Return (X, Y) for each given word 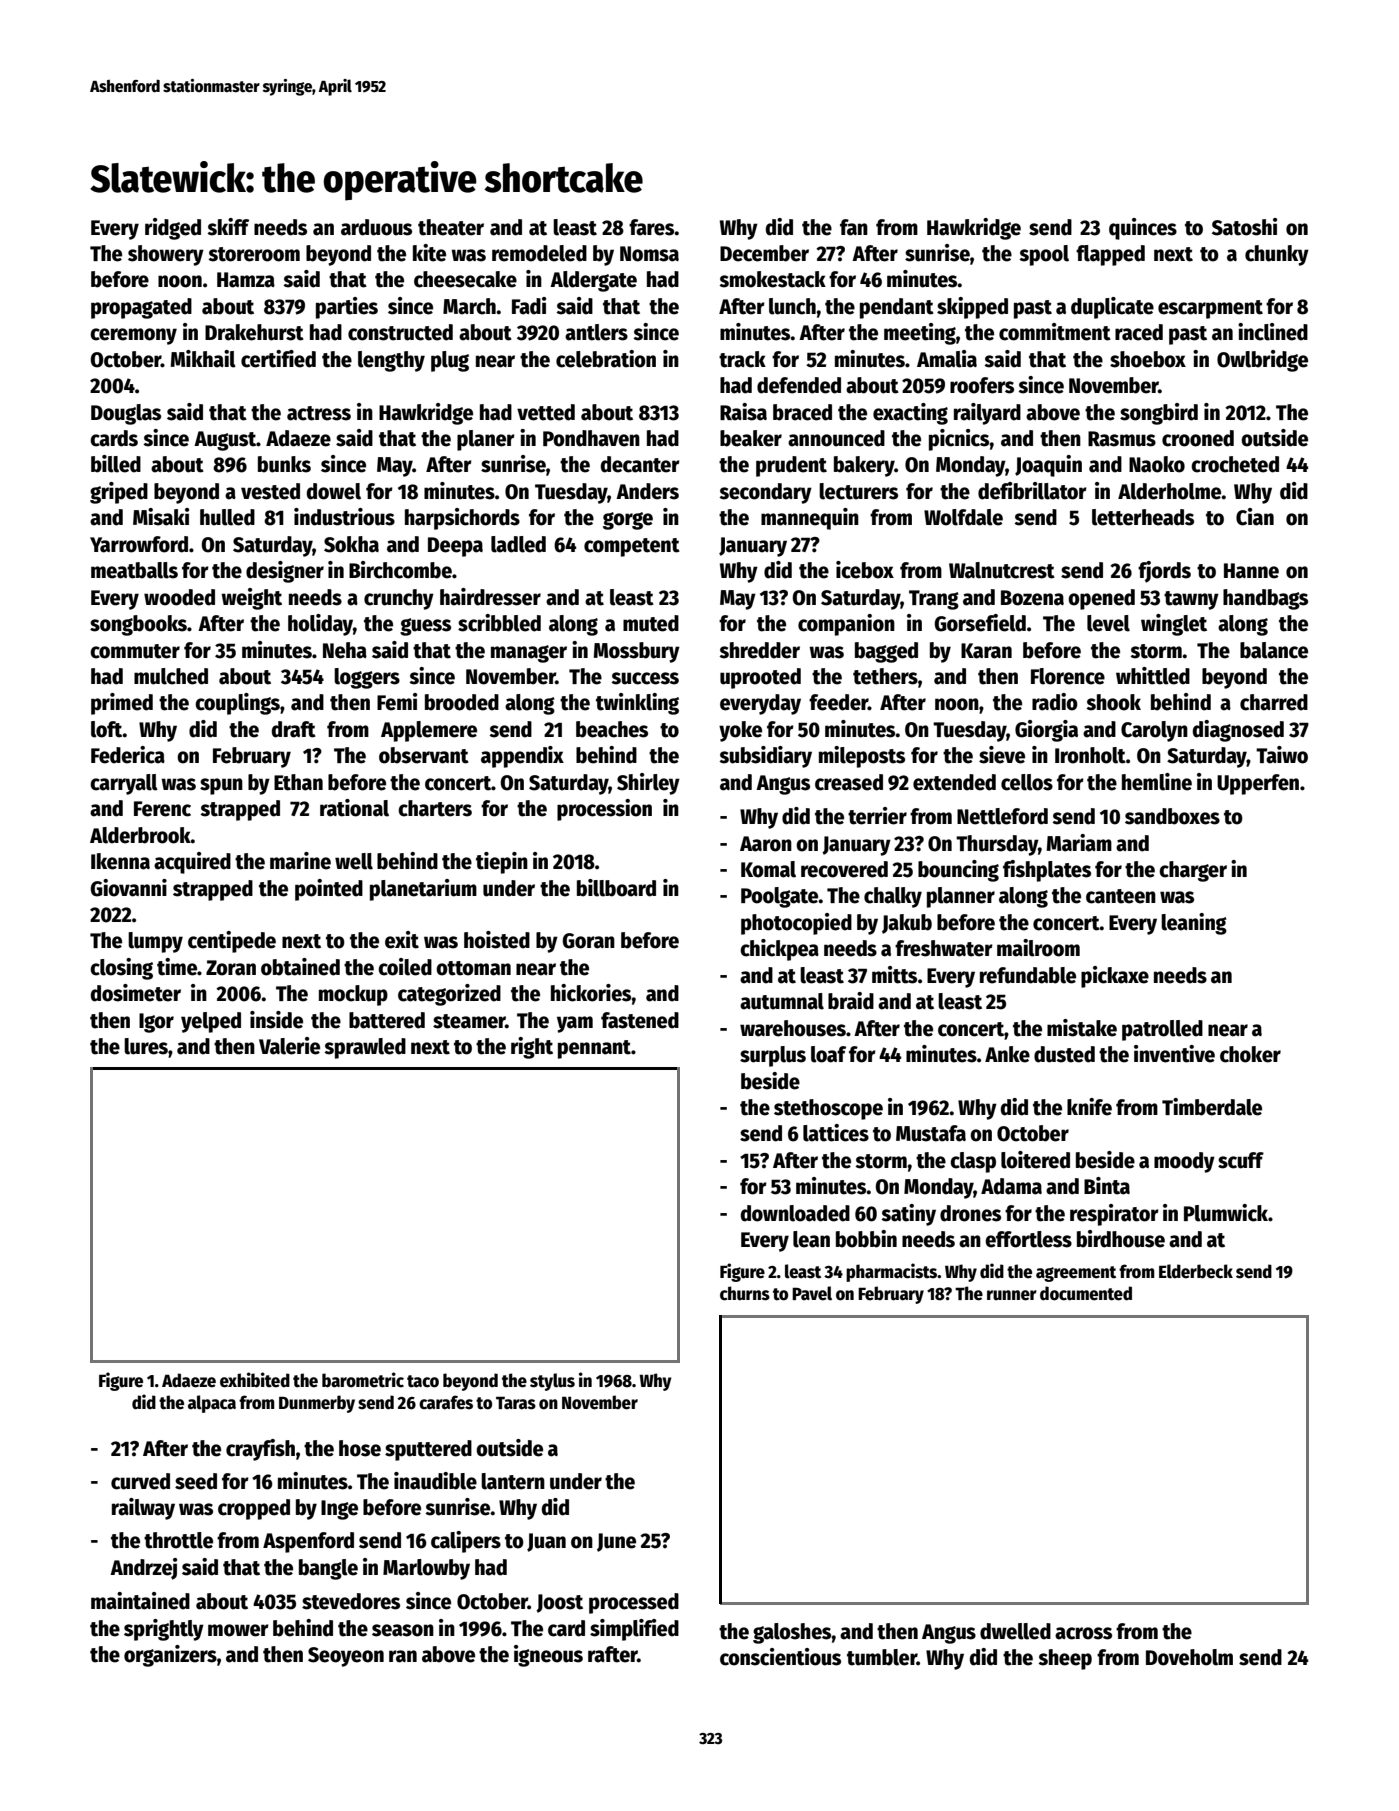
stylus (552, 1382)
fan (854, 227)
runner (1012, 1295)
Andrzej (143, 1569)
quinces (1143, 229)
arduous (376, 227)
